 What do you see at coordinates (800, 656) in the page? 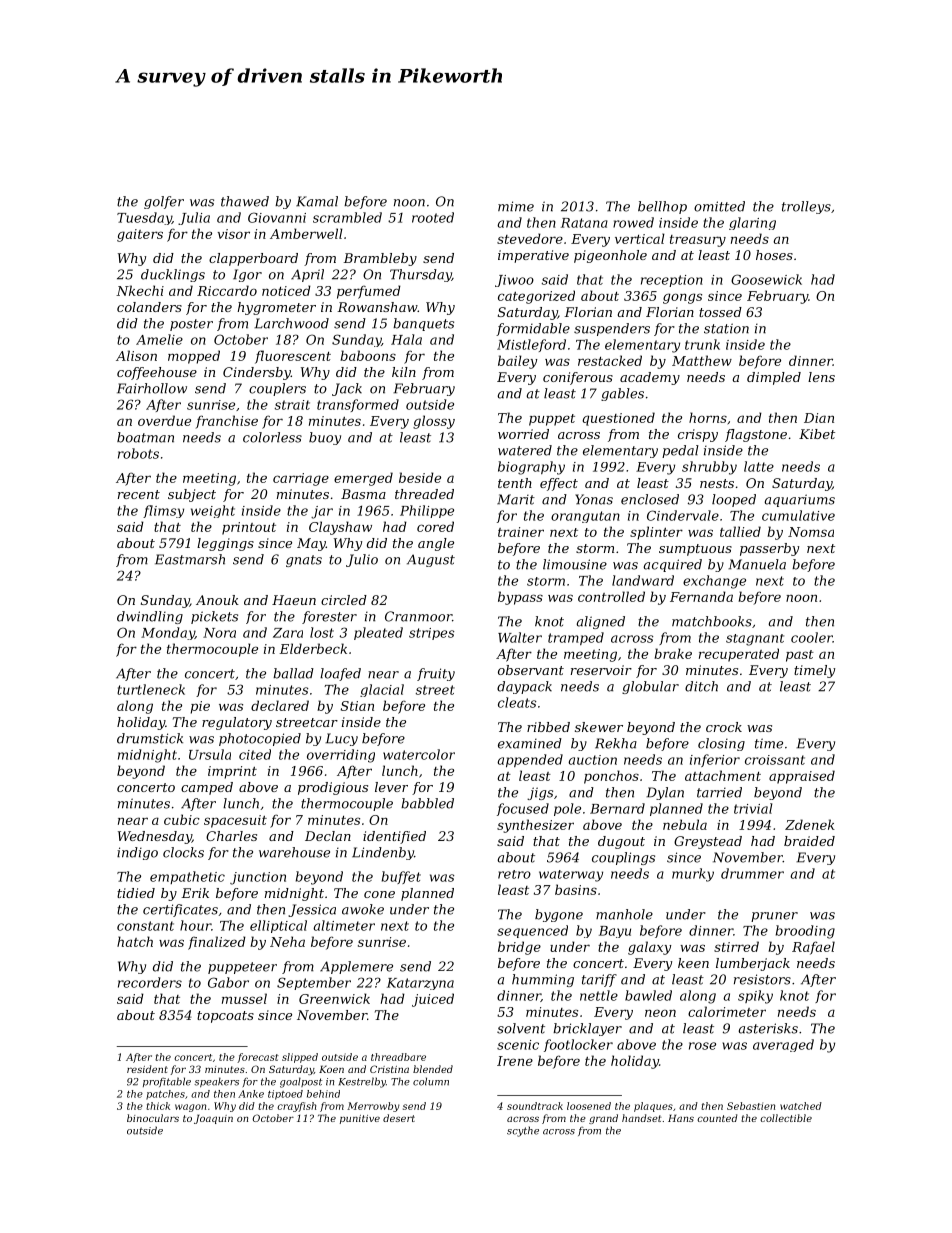
I see `past` at bounding box center [800, 656].
